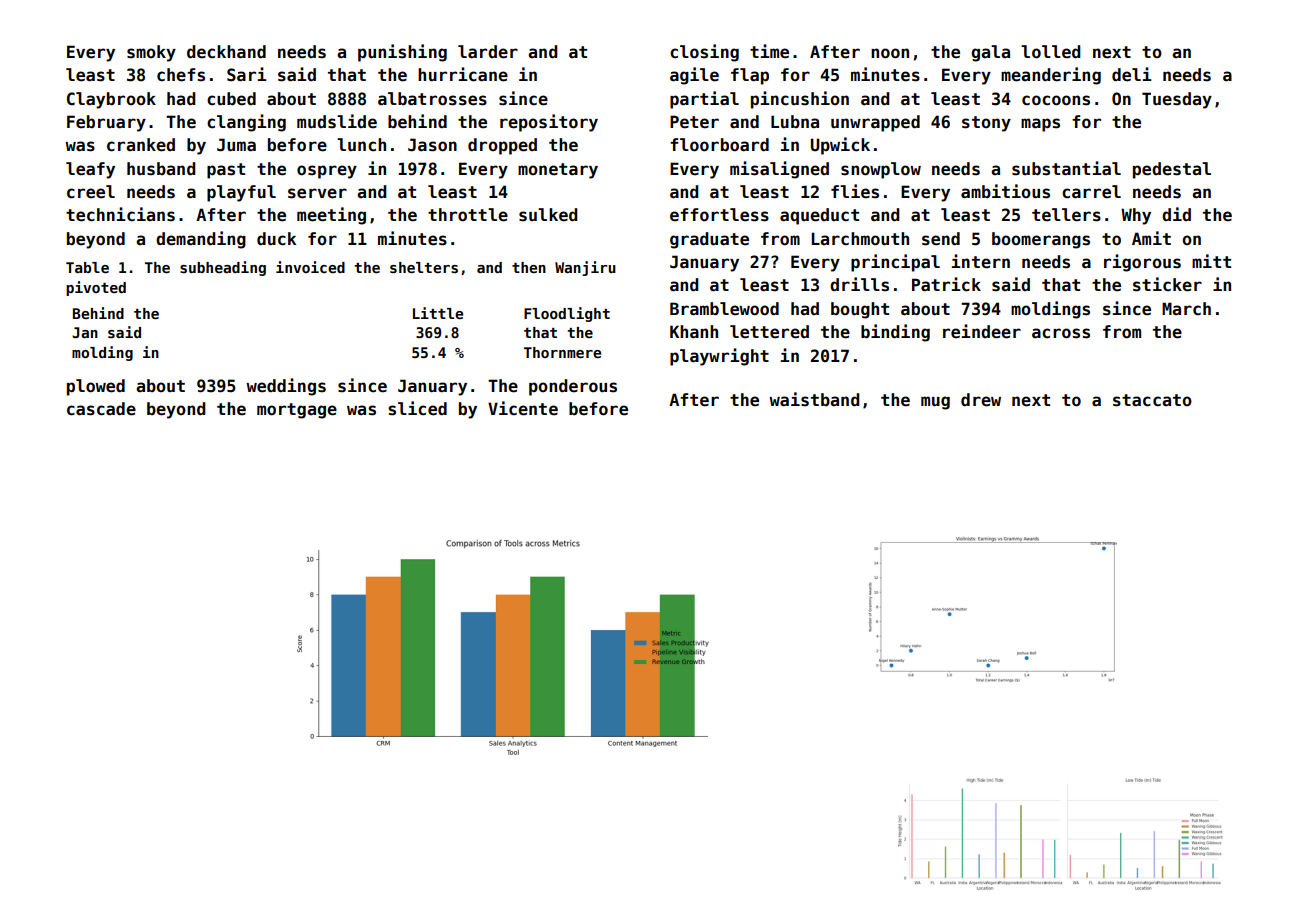 The image size is (1308, 924). What do you see at coordinates (1051, 76) in the screenshot?
I see `meandering` at bounding box center [1051, 76].
